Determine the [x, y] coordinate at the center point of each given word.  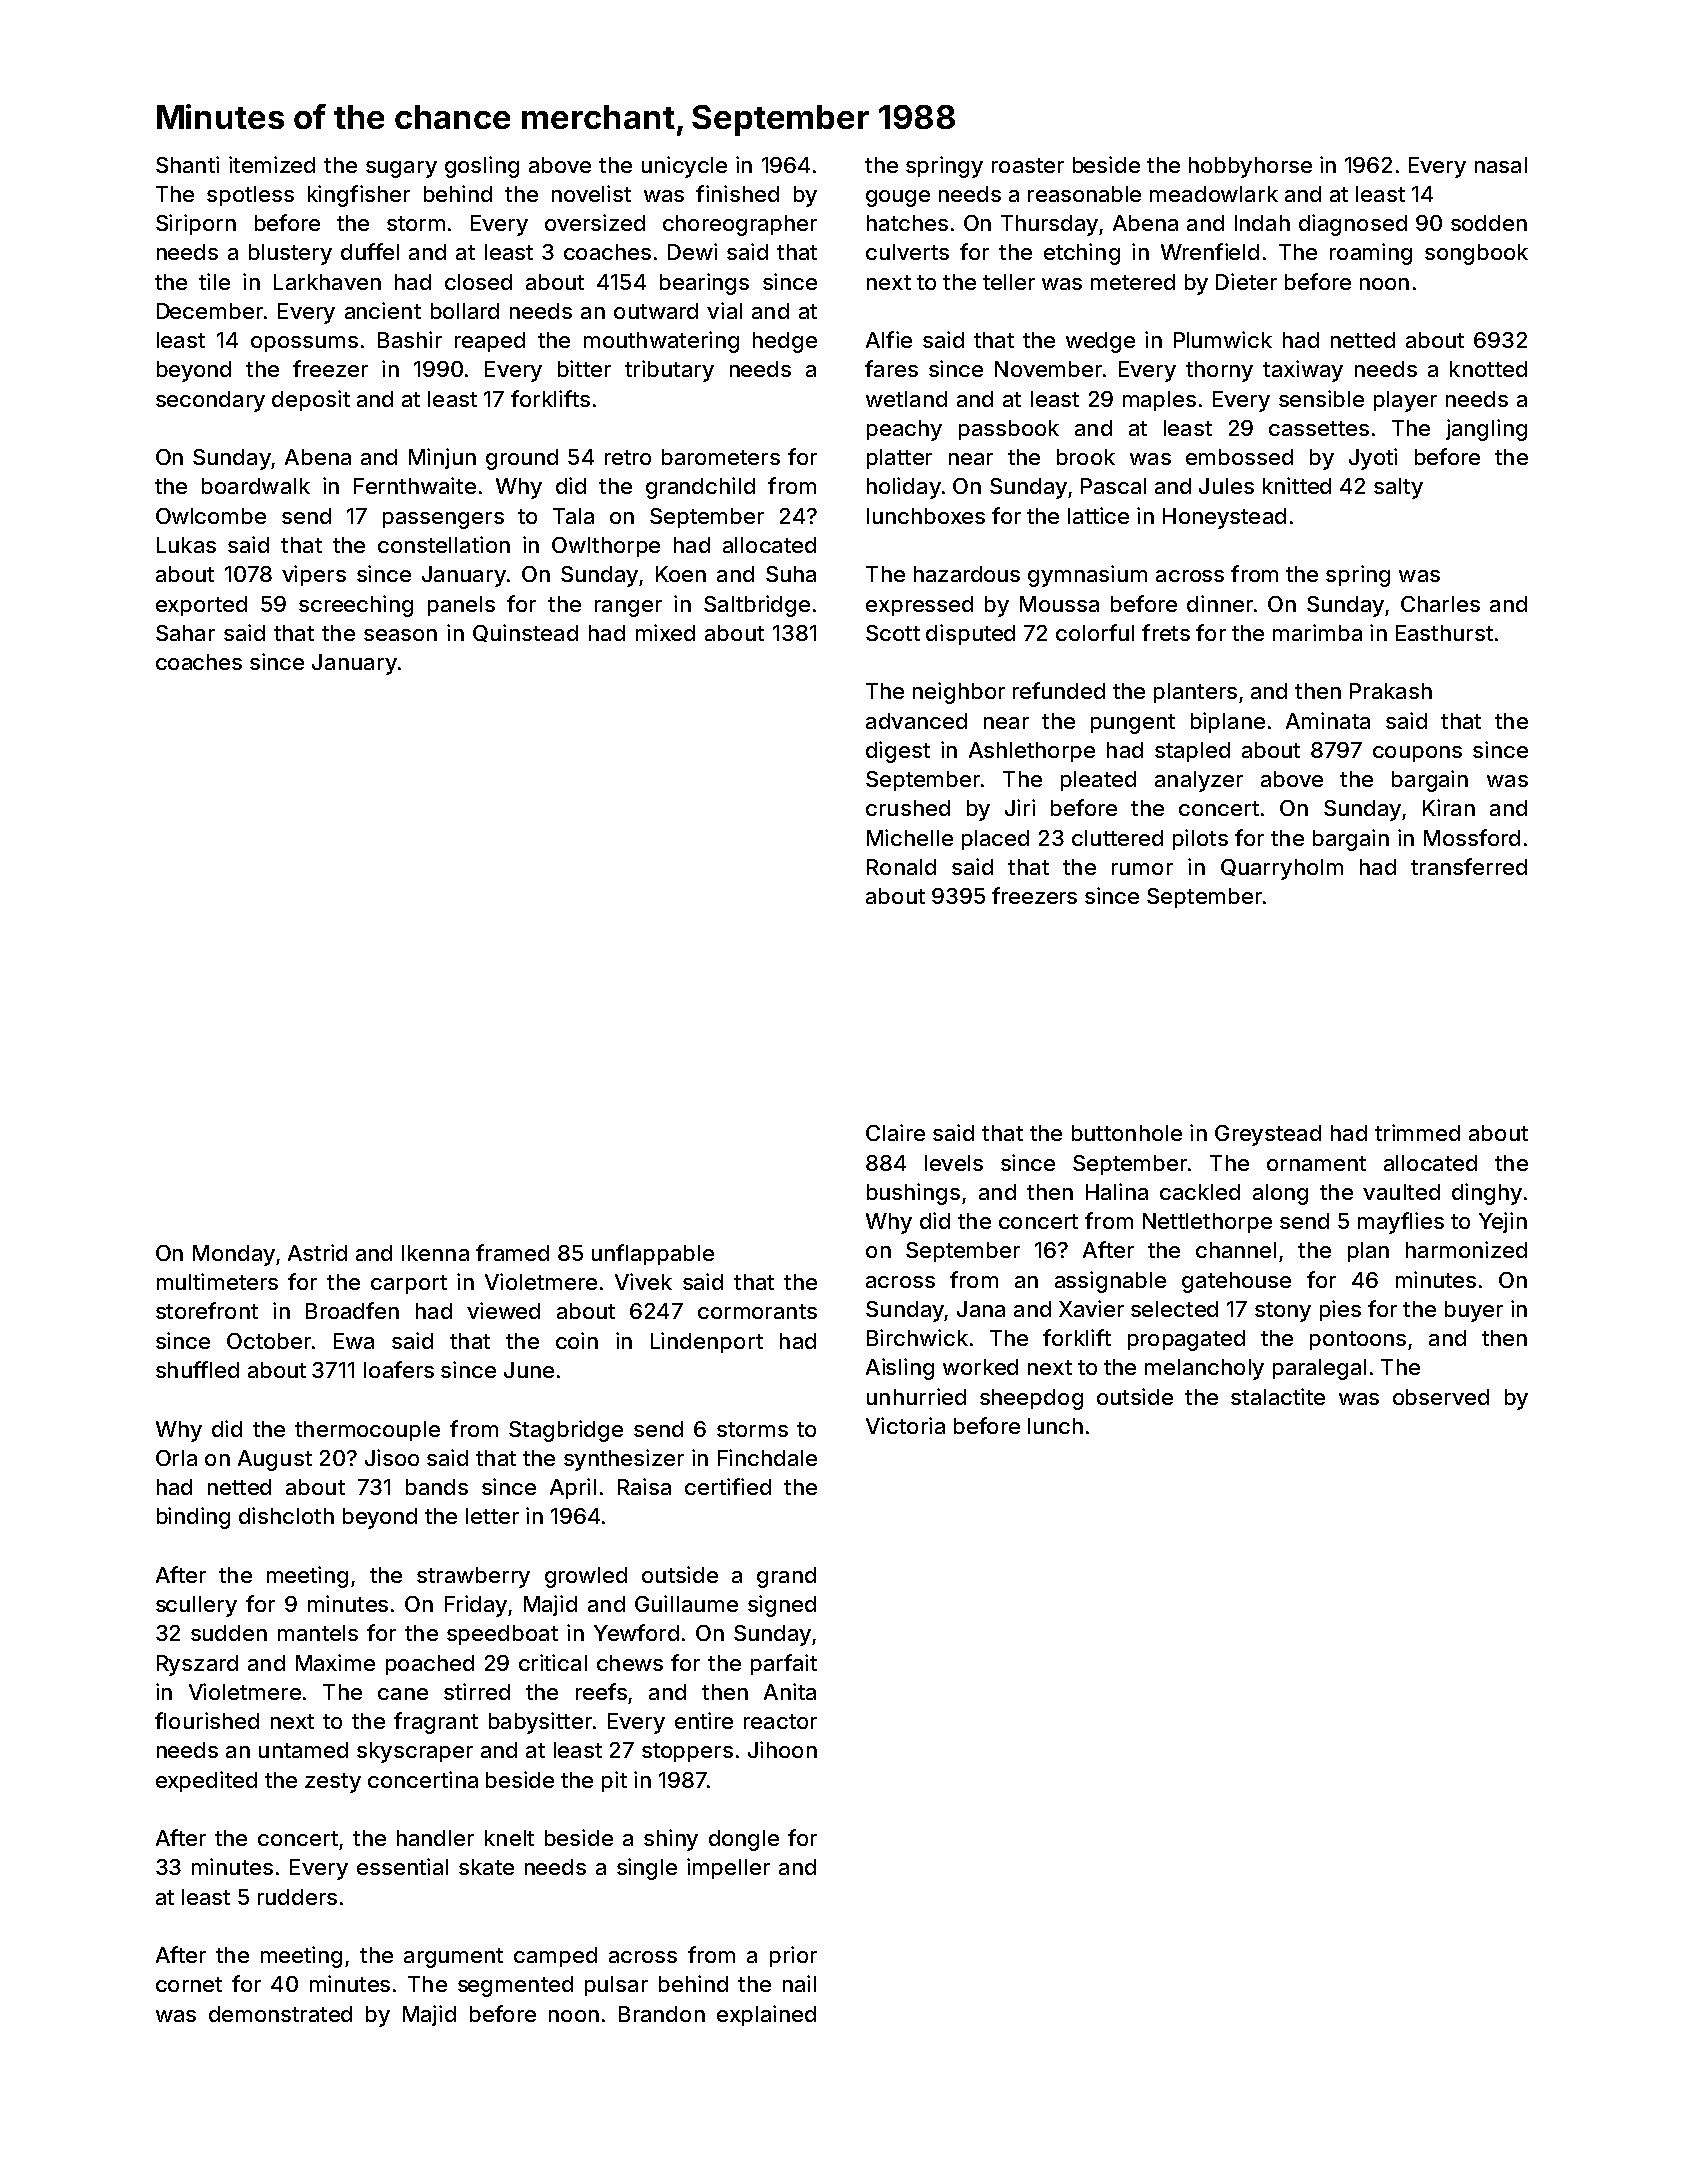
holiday [904, 488]
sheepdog [1031, 1399]
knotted [1488, 369]
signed [782, 1606]
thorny [1219, 371]
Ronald [901, 867]
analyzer [1199, 781]
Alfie [889, 339]
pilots [1200, 839]
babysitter [540, 1723]
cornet [189, 1984]
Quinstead [525, 633]
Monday [234, 1255]
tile [214, 281]
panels [461, 606]
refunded [1059, 690]
